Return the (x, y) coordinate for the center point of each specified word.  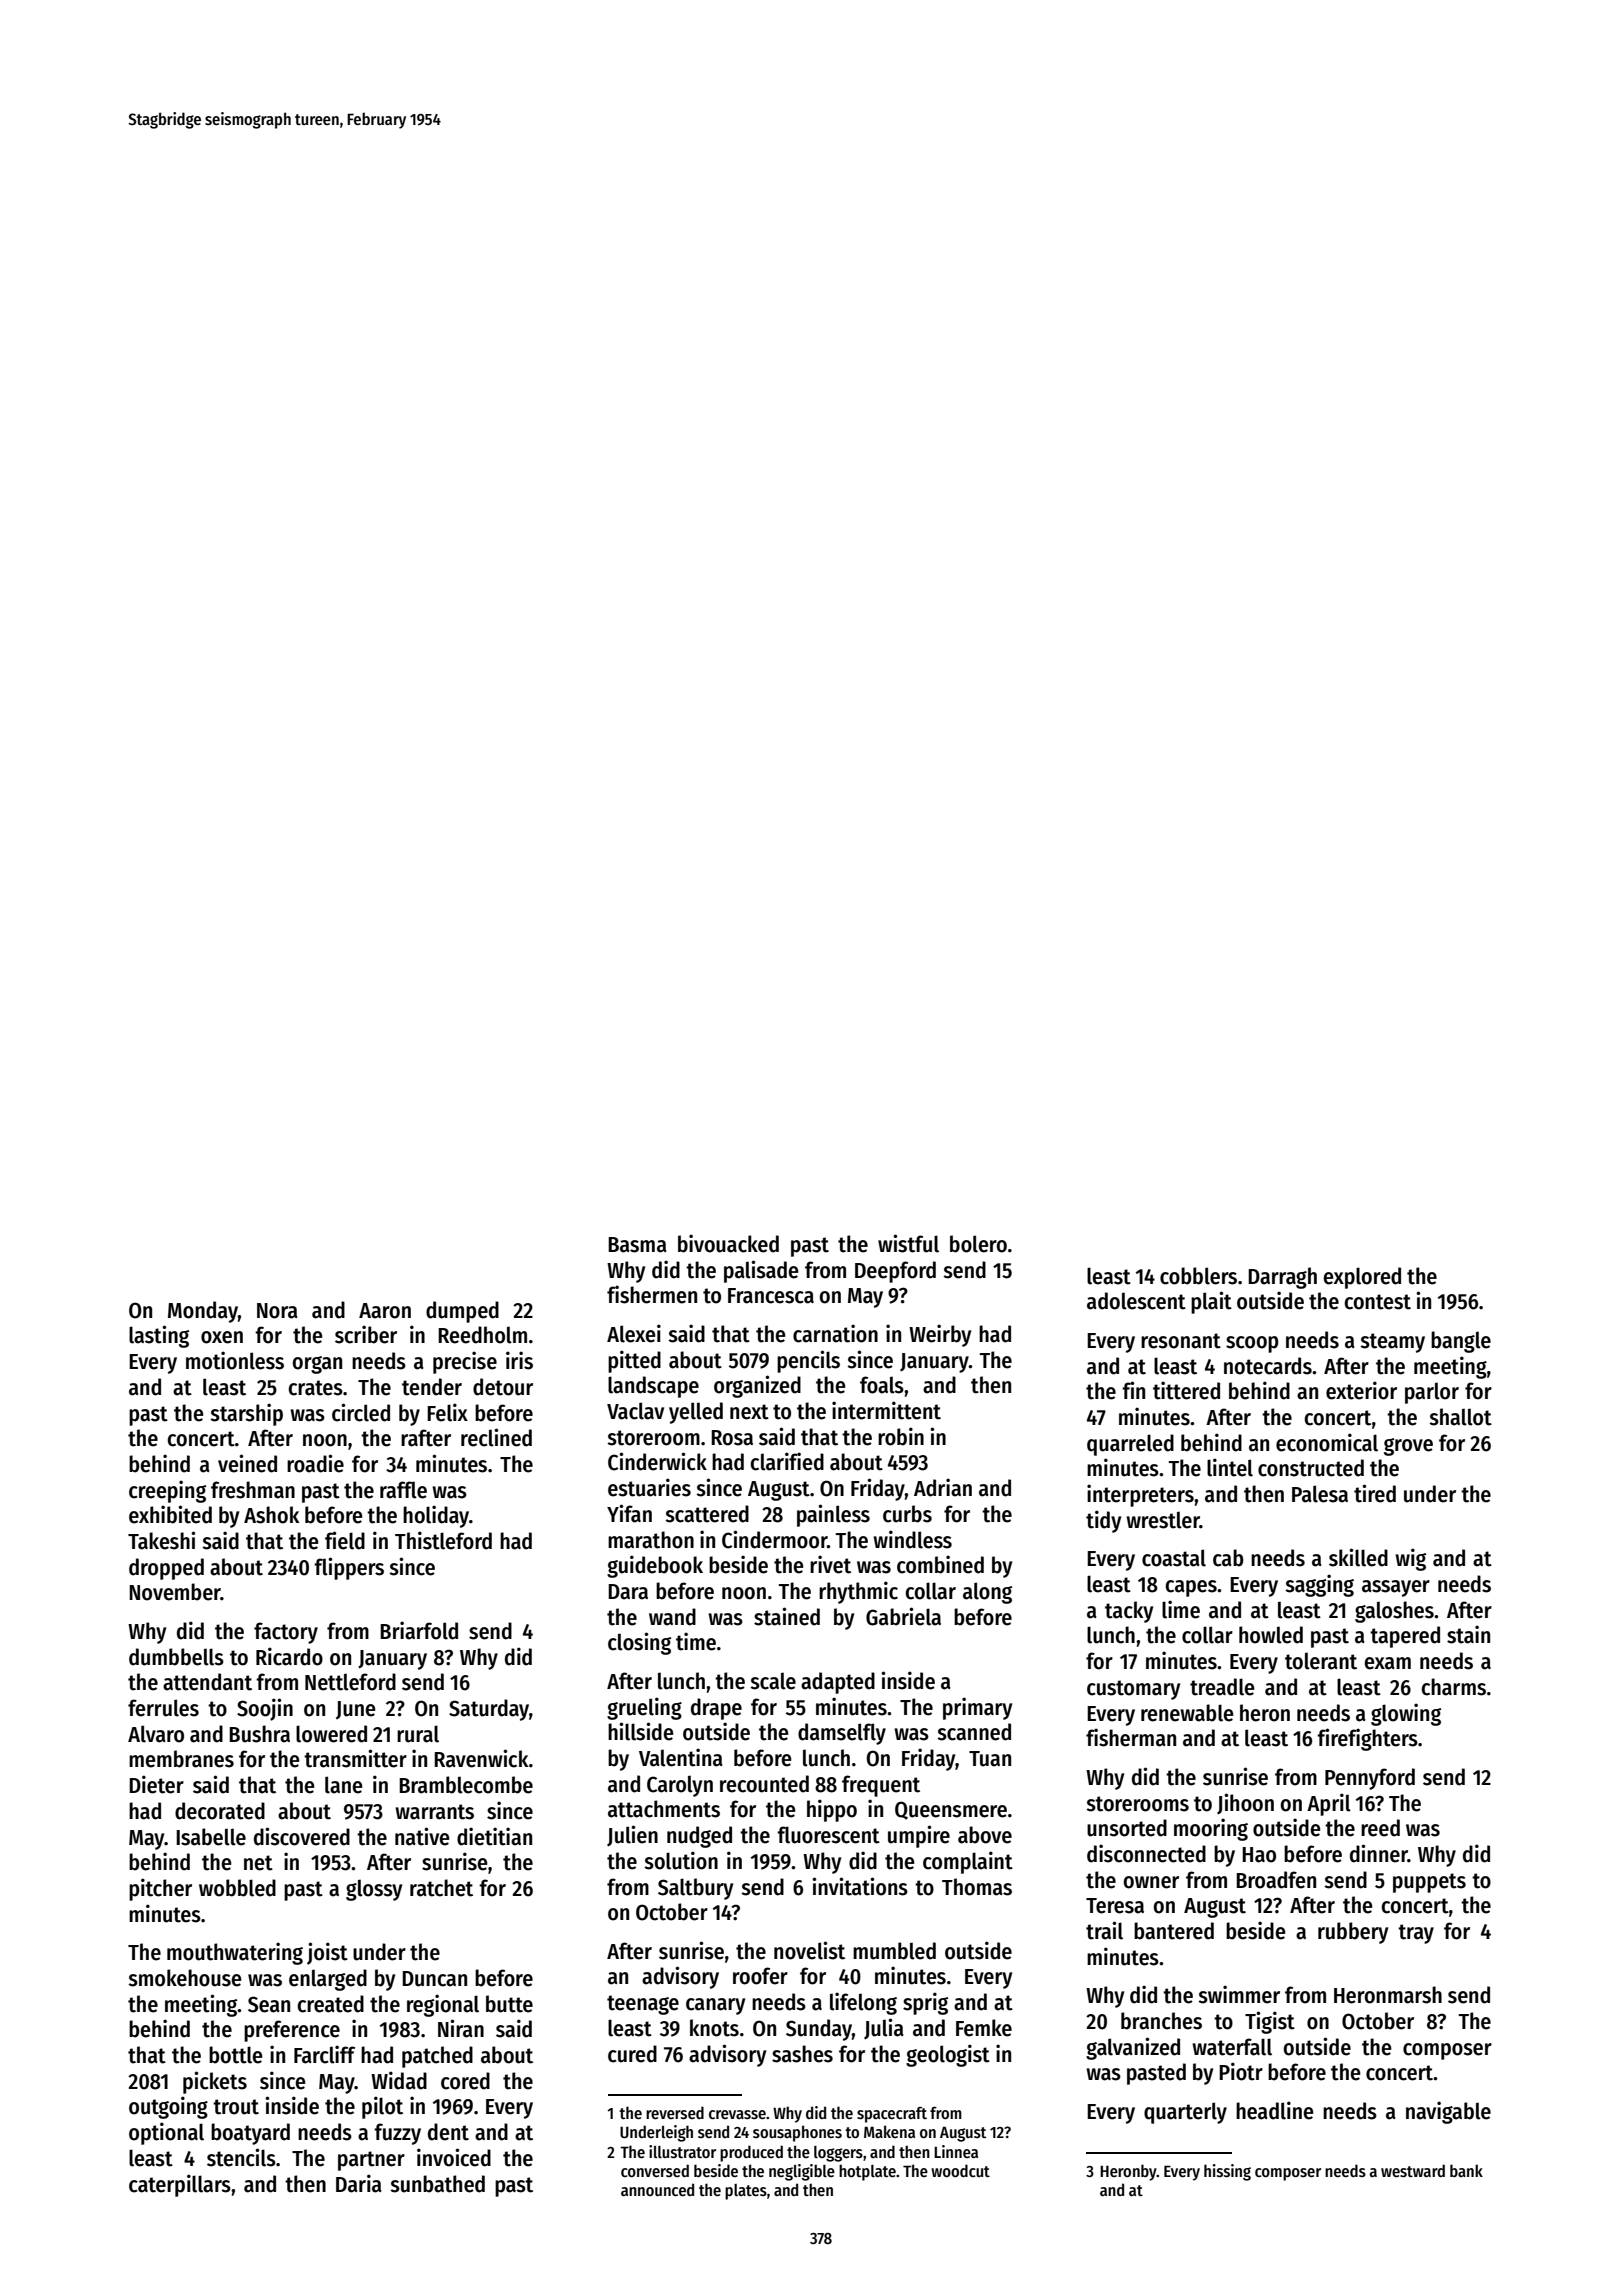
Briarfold (419, 1630)
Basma (637, 1245)
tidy (1103, 1521)
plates (746, 2192)
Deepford (895, 1272)
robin (901, 1436)
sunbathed (437, 2184)
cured (632, 2054)
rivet (830, 1564)
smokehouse (185, 1978)
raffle (403, 1490)
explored (1362, 1278)
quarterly (1185, 2113)
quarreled (1130, 1445)
